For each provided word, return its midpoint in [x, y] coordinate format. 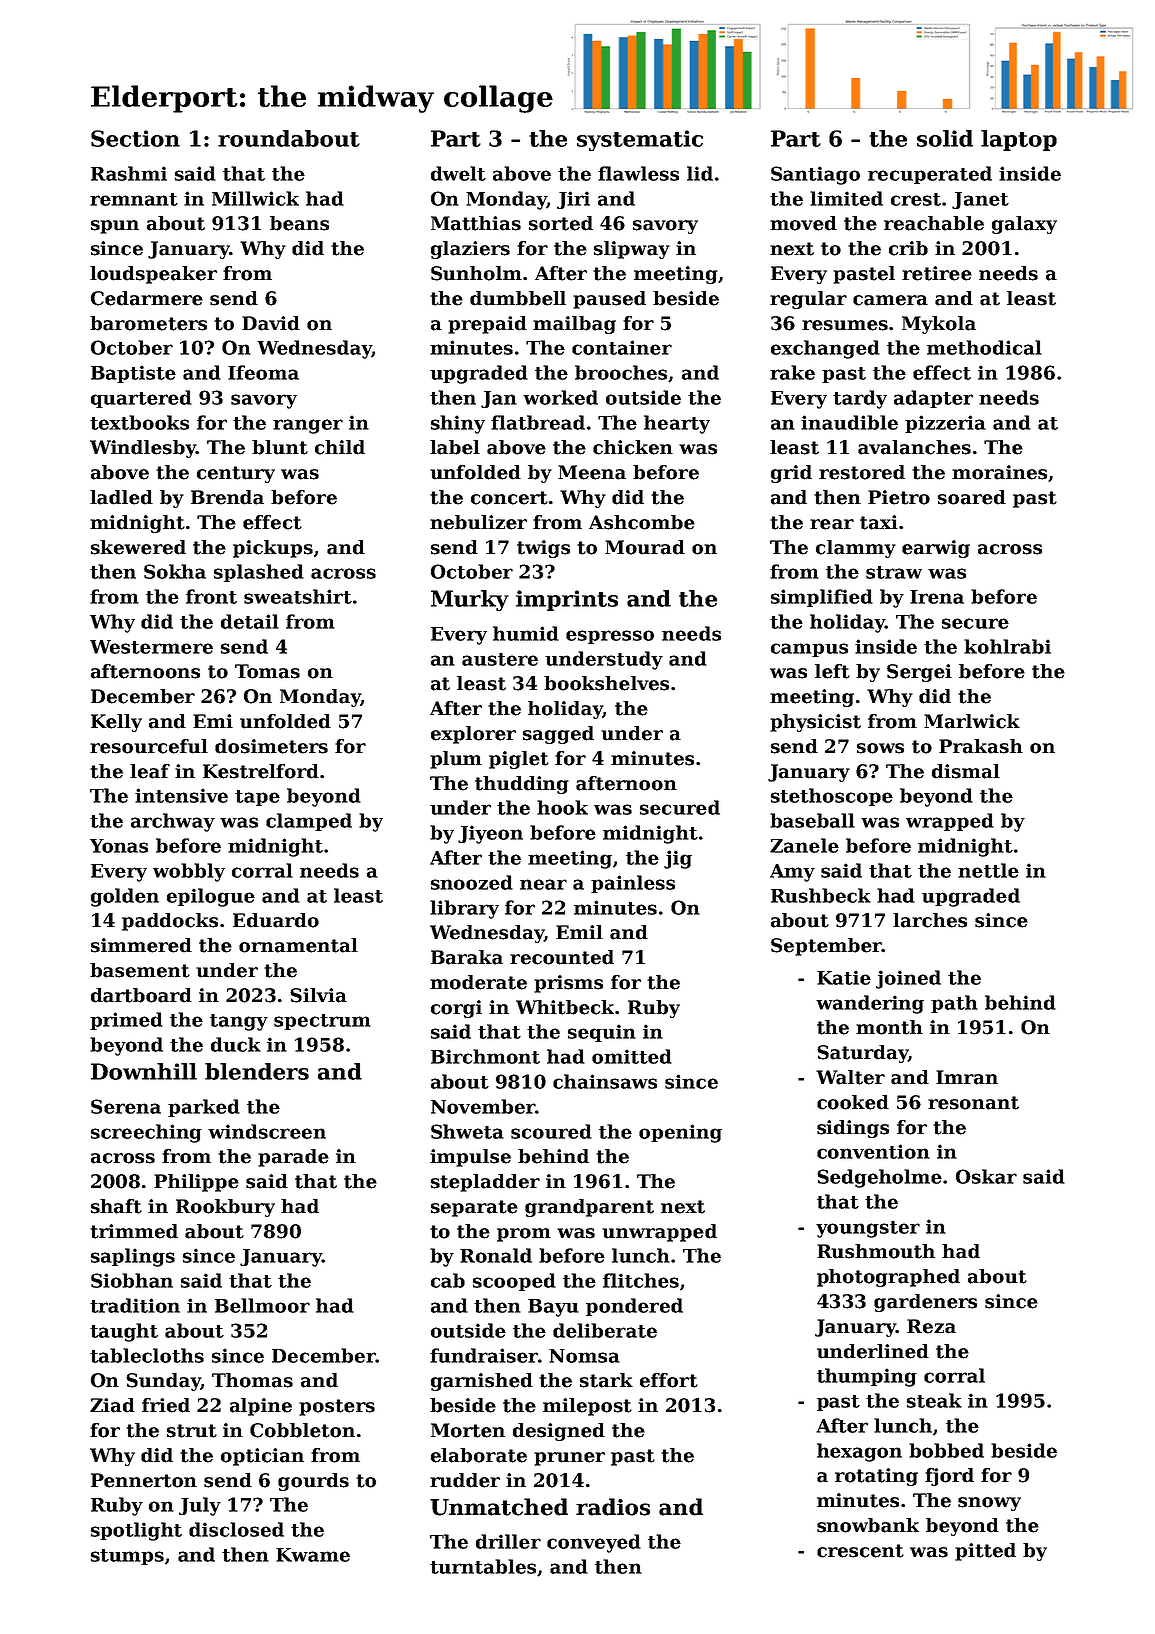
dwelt [458, 173]
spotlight [136, 1531]
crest [916, 199]
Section [135, 138]
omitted [632, 1056]
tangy [239, 1022]
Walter [850, 1077]
